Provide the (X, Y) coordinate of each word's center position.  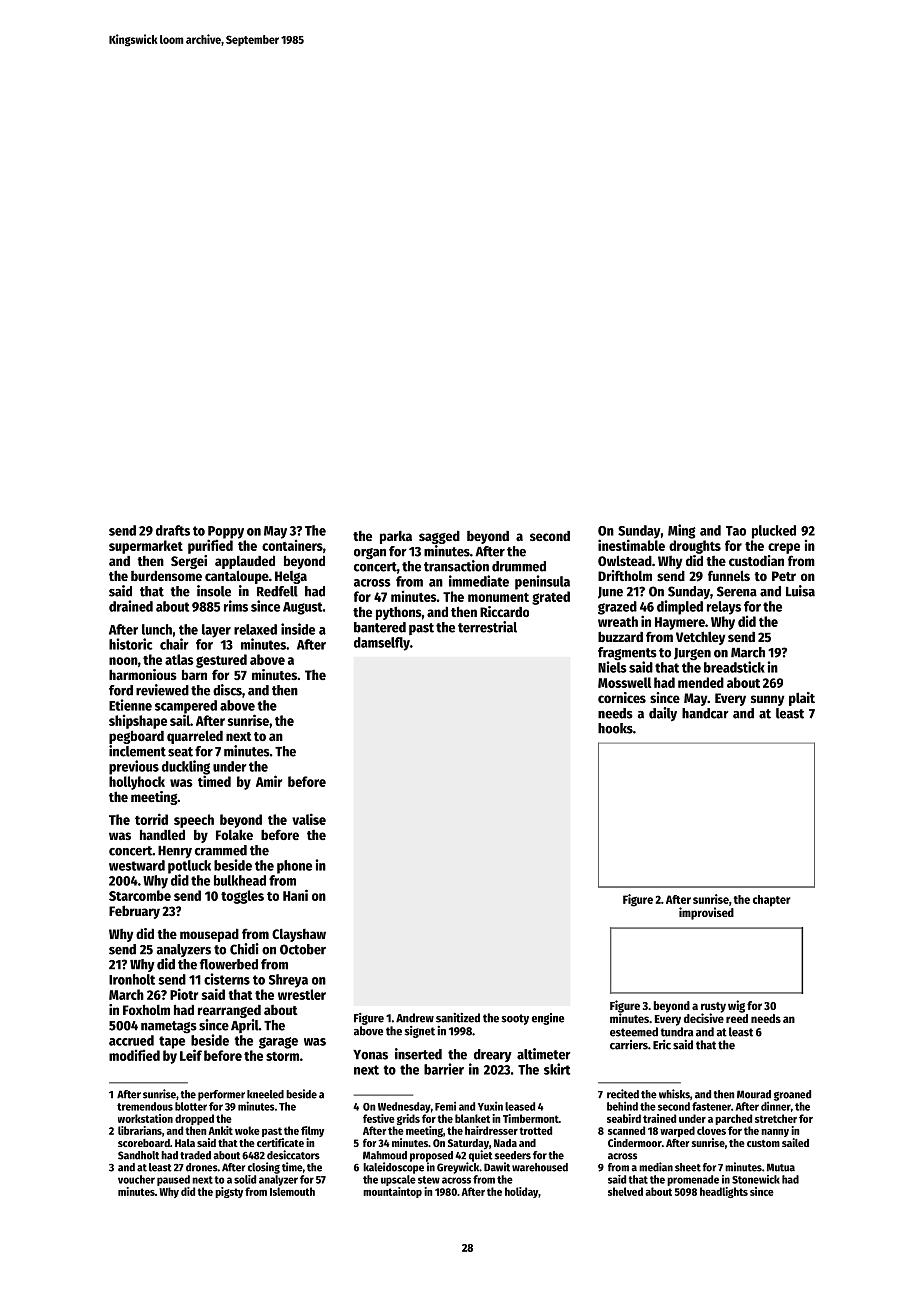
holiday (522, 1192)
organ (370, 554)
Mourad (754, 1094)
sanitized (458, 1018)
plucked (774, 532)
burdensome (166, 575)
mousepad (209, 935)
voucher (136, 1179)
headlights (724, 1192)
